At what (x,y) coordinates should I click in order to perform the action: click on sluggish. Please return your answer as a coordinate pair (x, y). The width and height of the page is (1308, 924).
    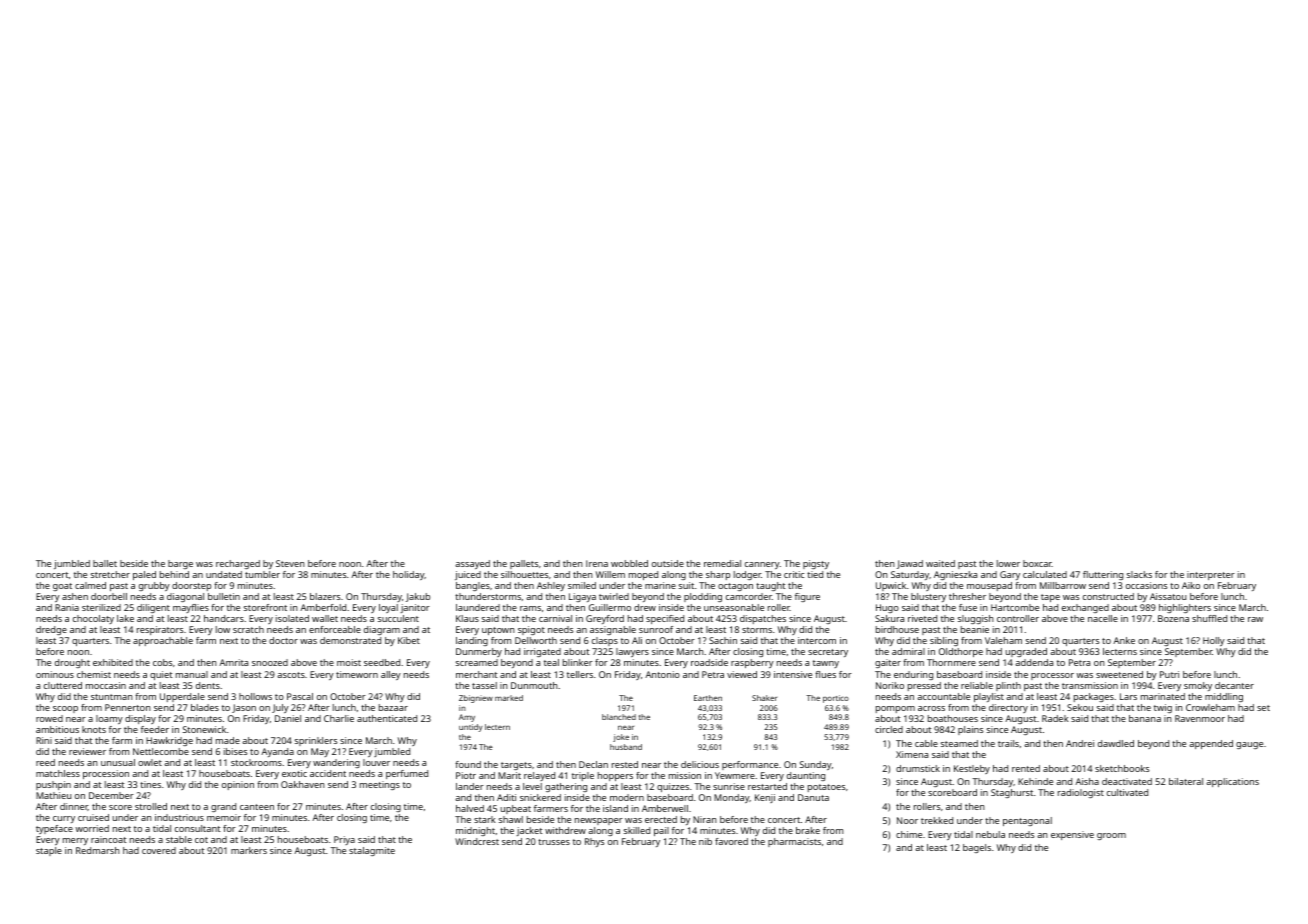
    Looking at the image, I should click on (976, 619).
